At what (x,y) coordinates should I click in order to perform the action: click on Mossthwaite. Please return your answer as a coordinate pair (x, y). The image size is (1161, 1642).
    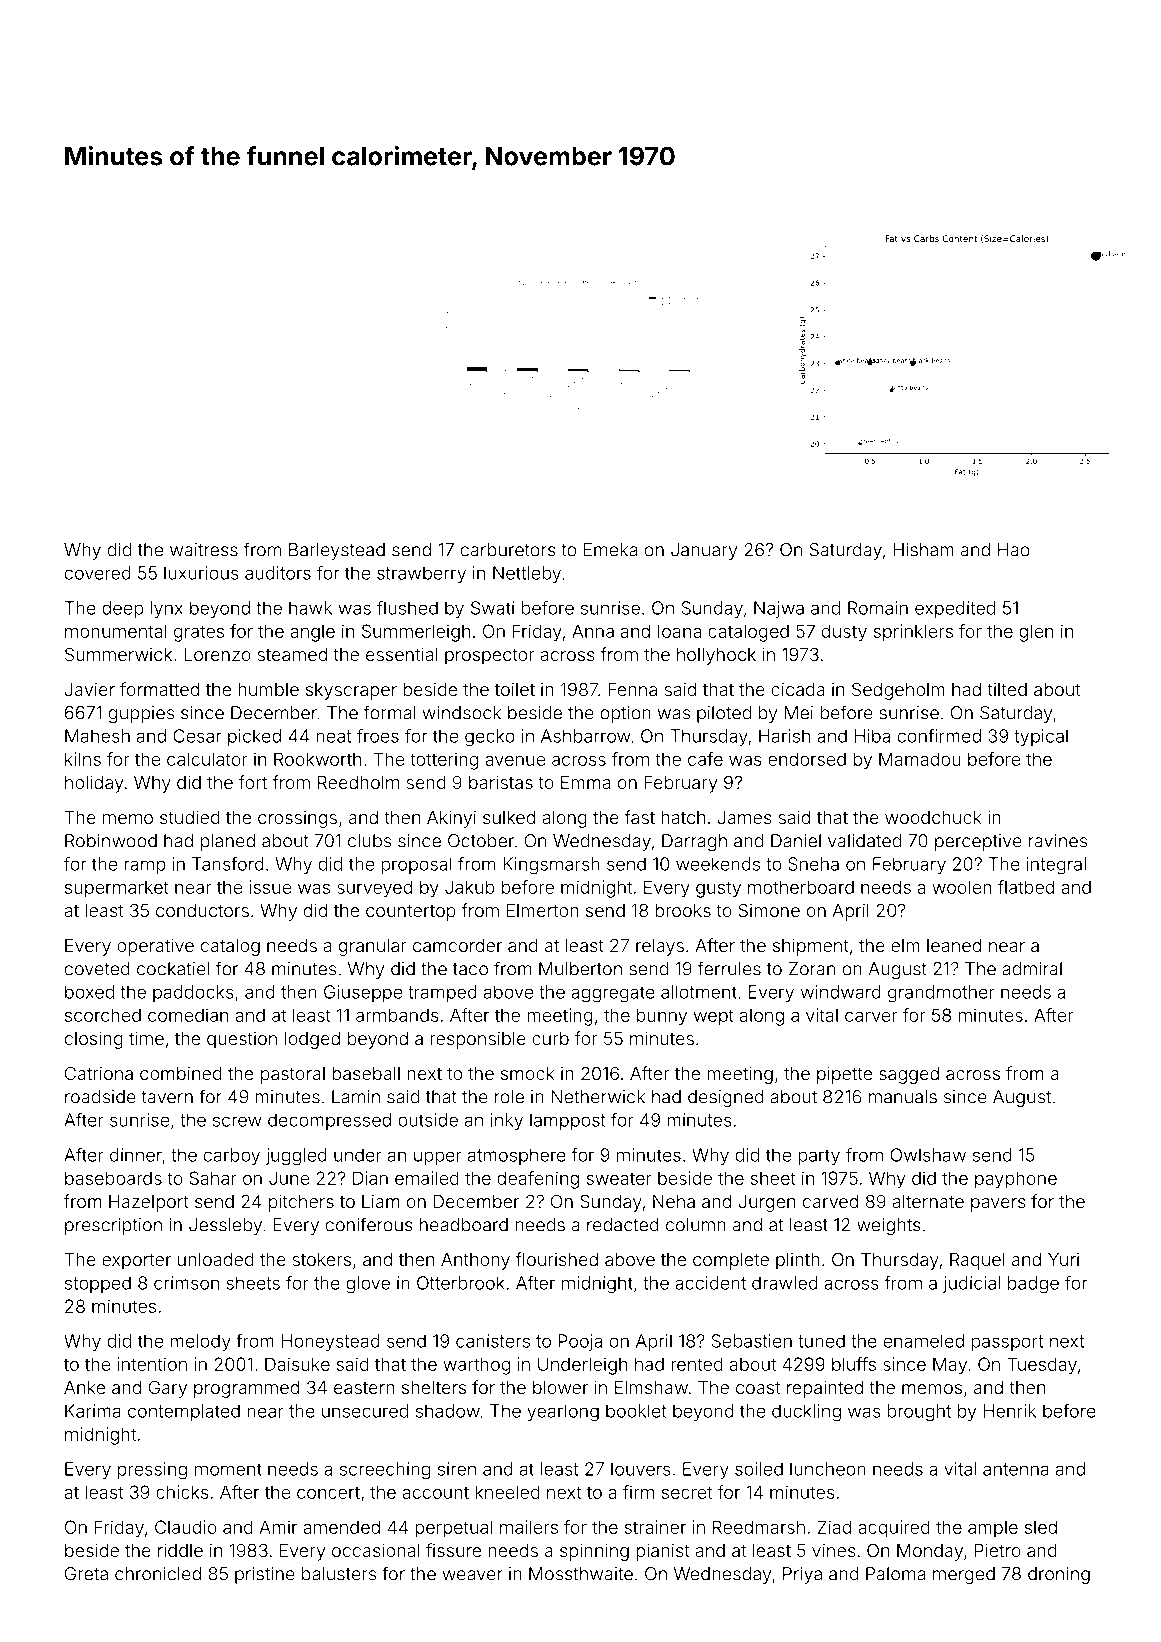
    Looking at the image, I should click on (581, 1574).
